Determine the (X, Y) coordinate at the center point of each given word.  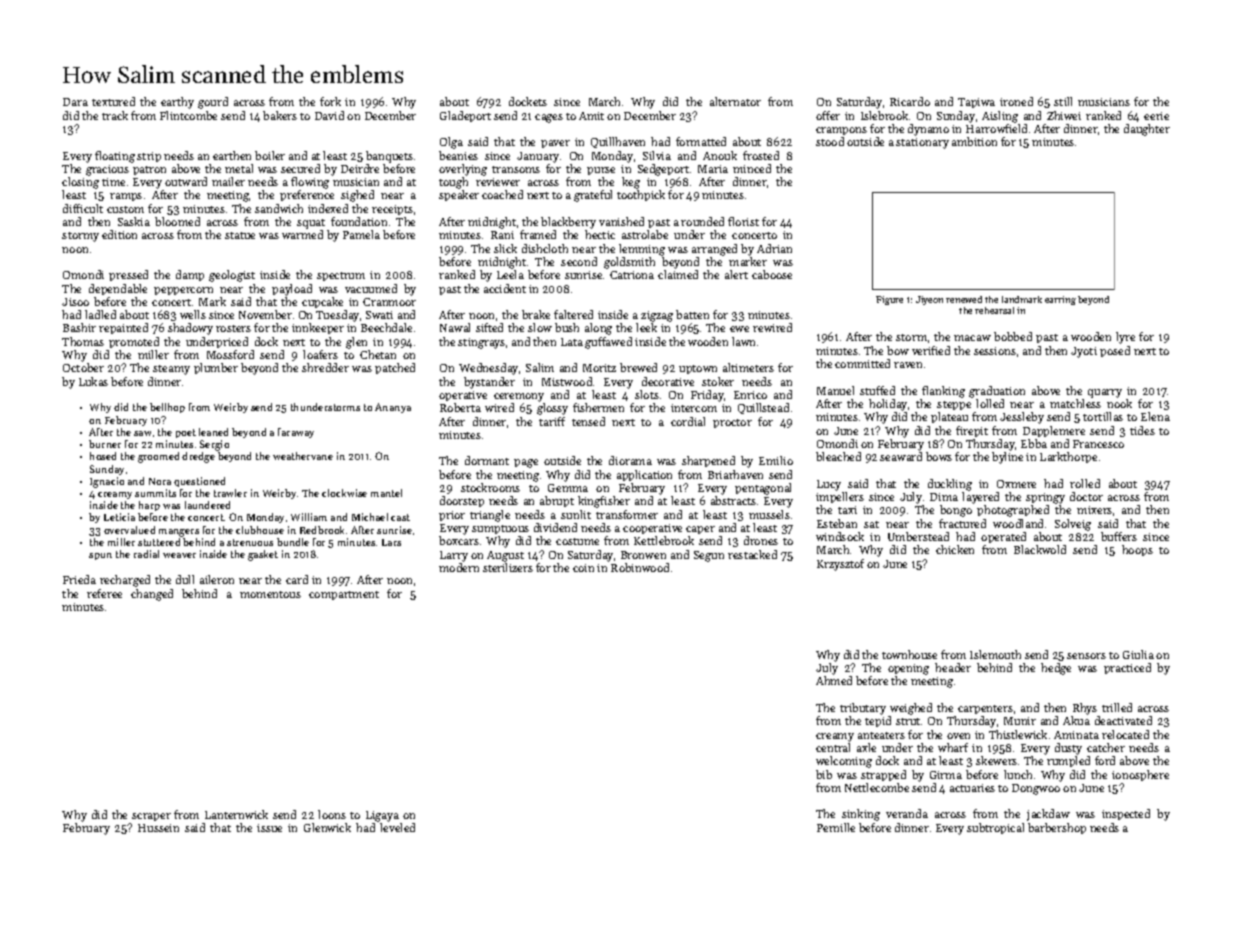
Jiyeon (929, 300)
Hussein (158, 828)
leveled (397, 827)
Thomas (83, 341)
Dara (75, 102)
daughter (1147, 130)
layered (980, 498)
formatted (701, 141)
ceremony (519, 397)
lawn (743, 341)
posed (1115, 351)
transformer (627, 514)
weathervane (303, 456)
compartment (344, 595)
